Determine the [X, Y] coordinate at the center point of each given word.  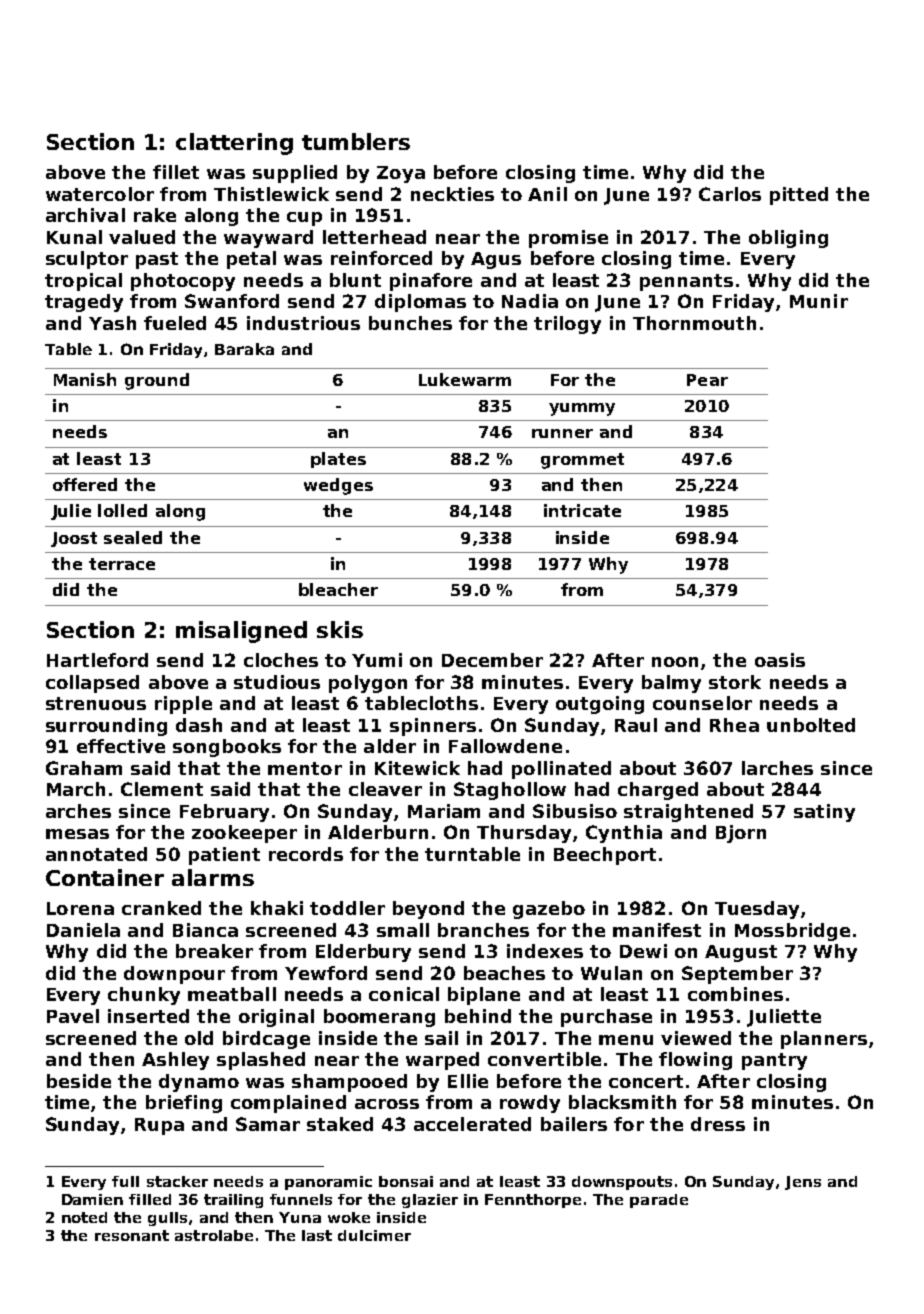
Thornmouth [694, 323]
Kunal [74, 237]
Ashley [175, 1061]
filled [150, 1199]
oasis [780, 660]
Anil [547, 194]
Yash [112, 323]
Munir [819, 301]
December [492, 660]
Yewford [326, 973]
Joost [74, 539]
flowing [695, 1061]
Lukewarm [465, 379]
